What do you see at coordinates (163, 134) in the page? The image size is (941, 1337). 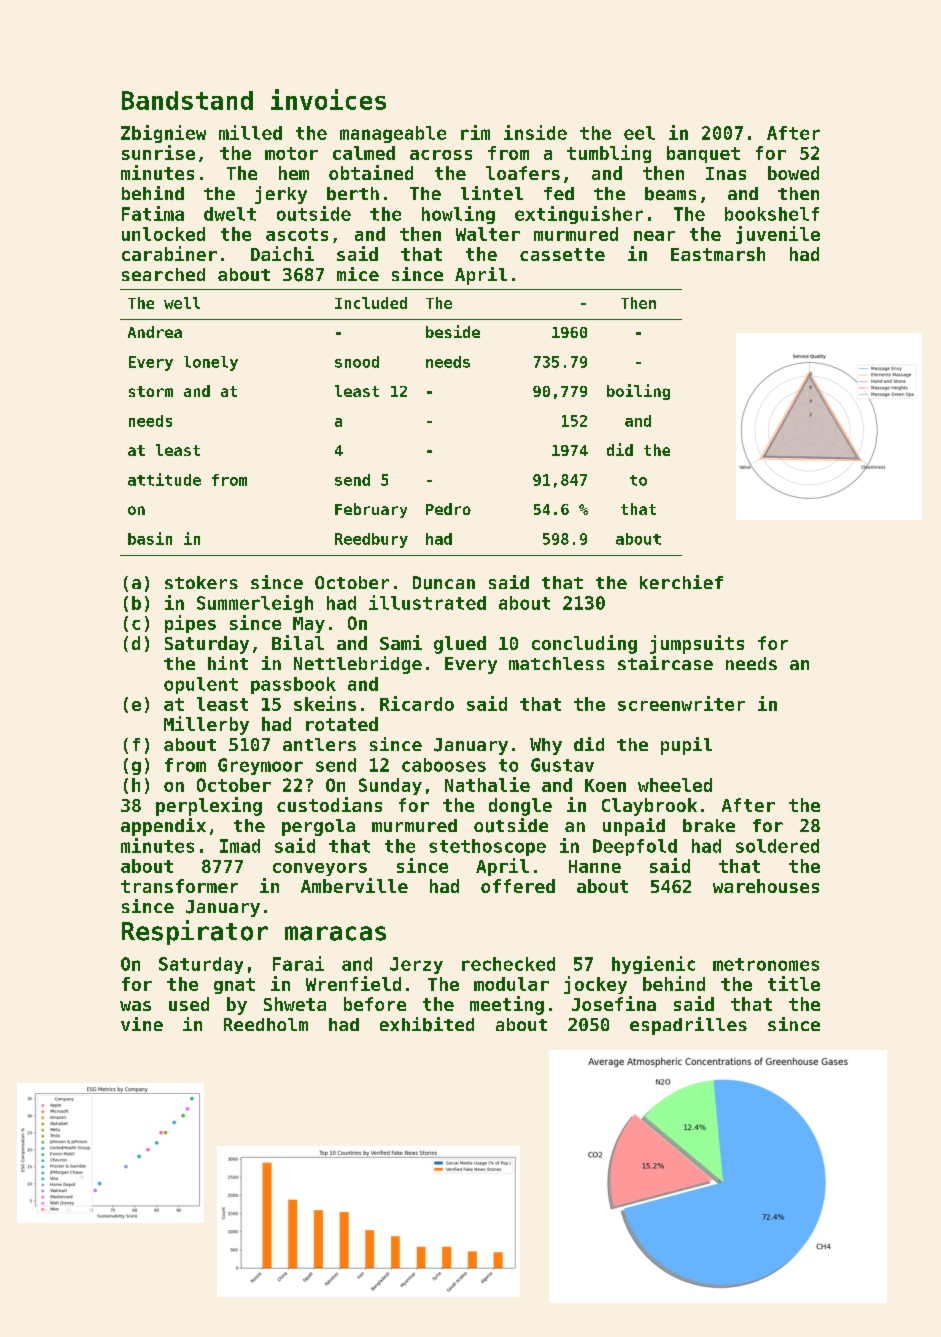 I see `Zbigniew` at bounding box center [163, 134].
